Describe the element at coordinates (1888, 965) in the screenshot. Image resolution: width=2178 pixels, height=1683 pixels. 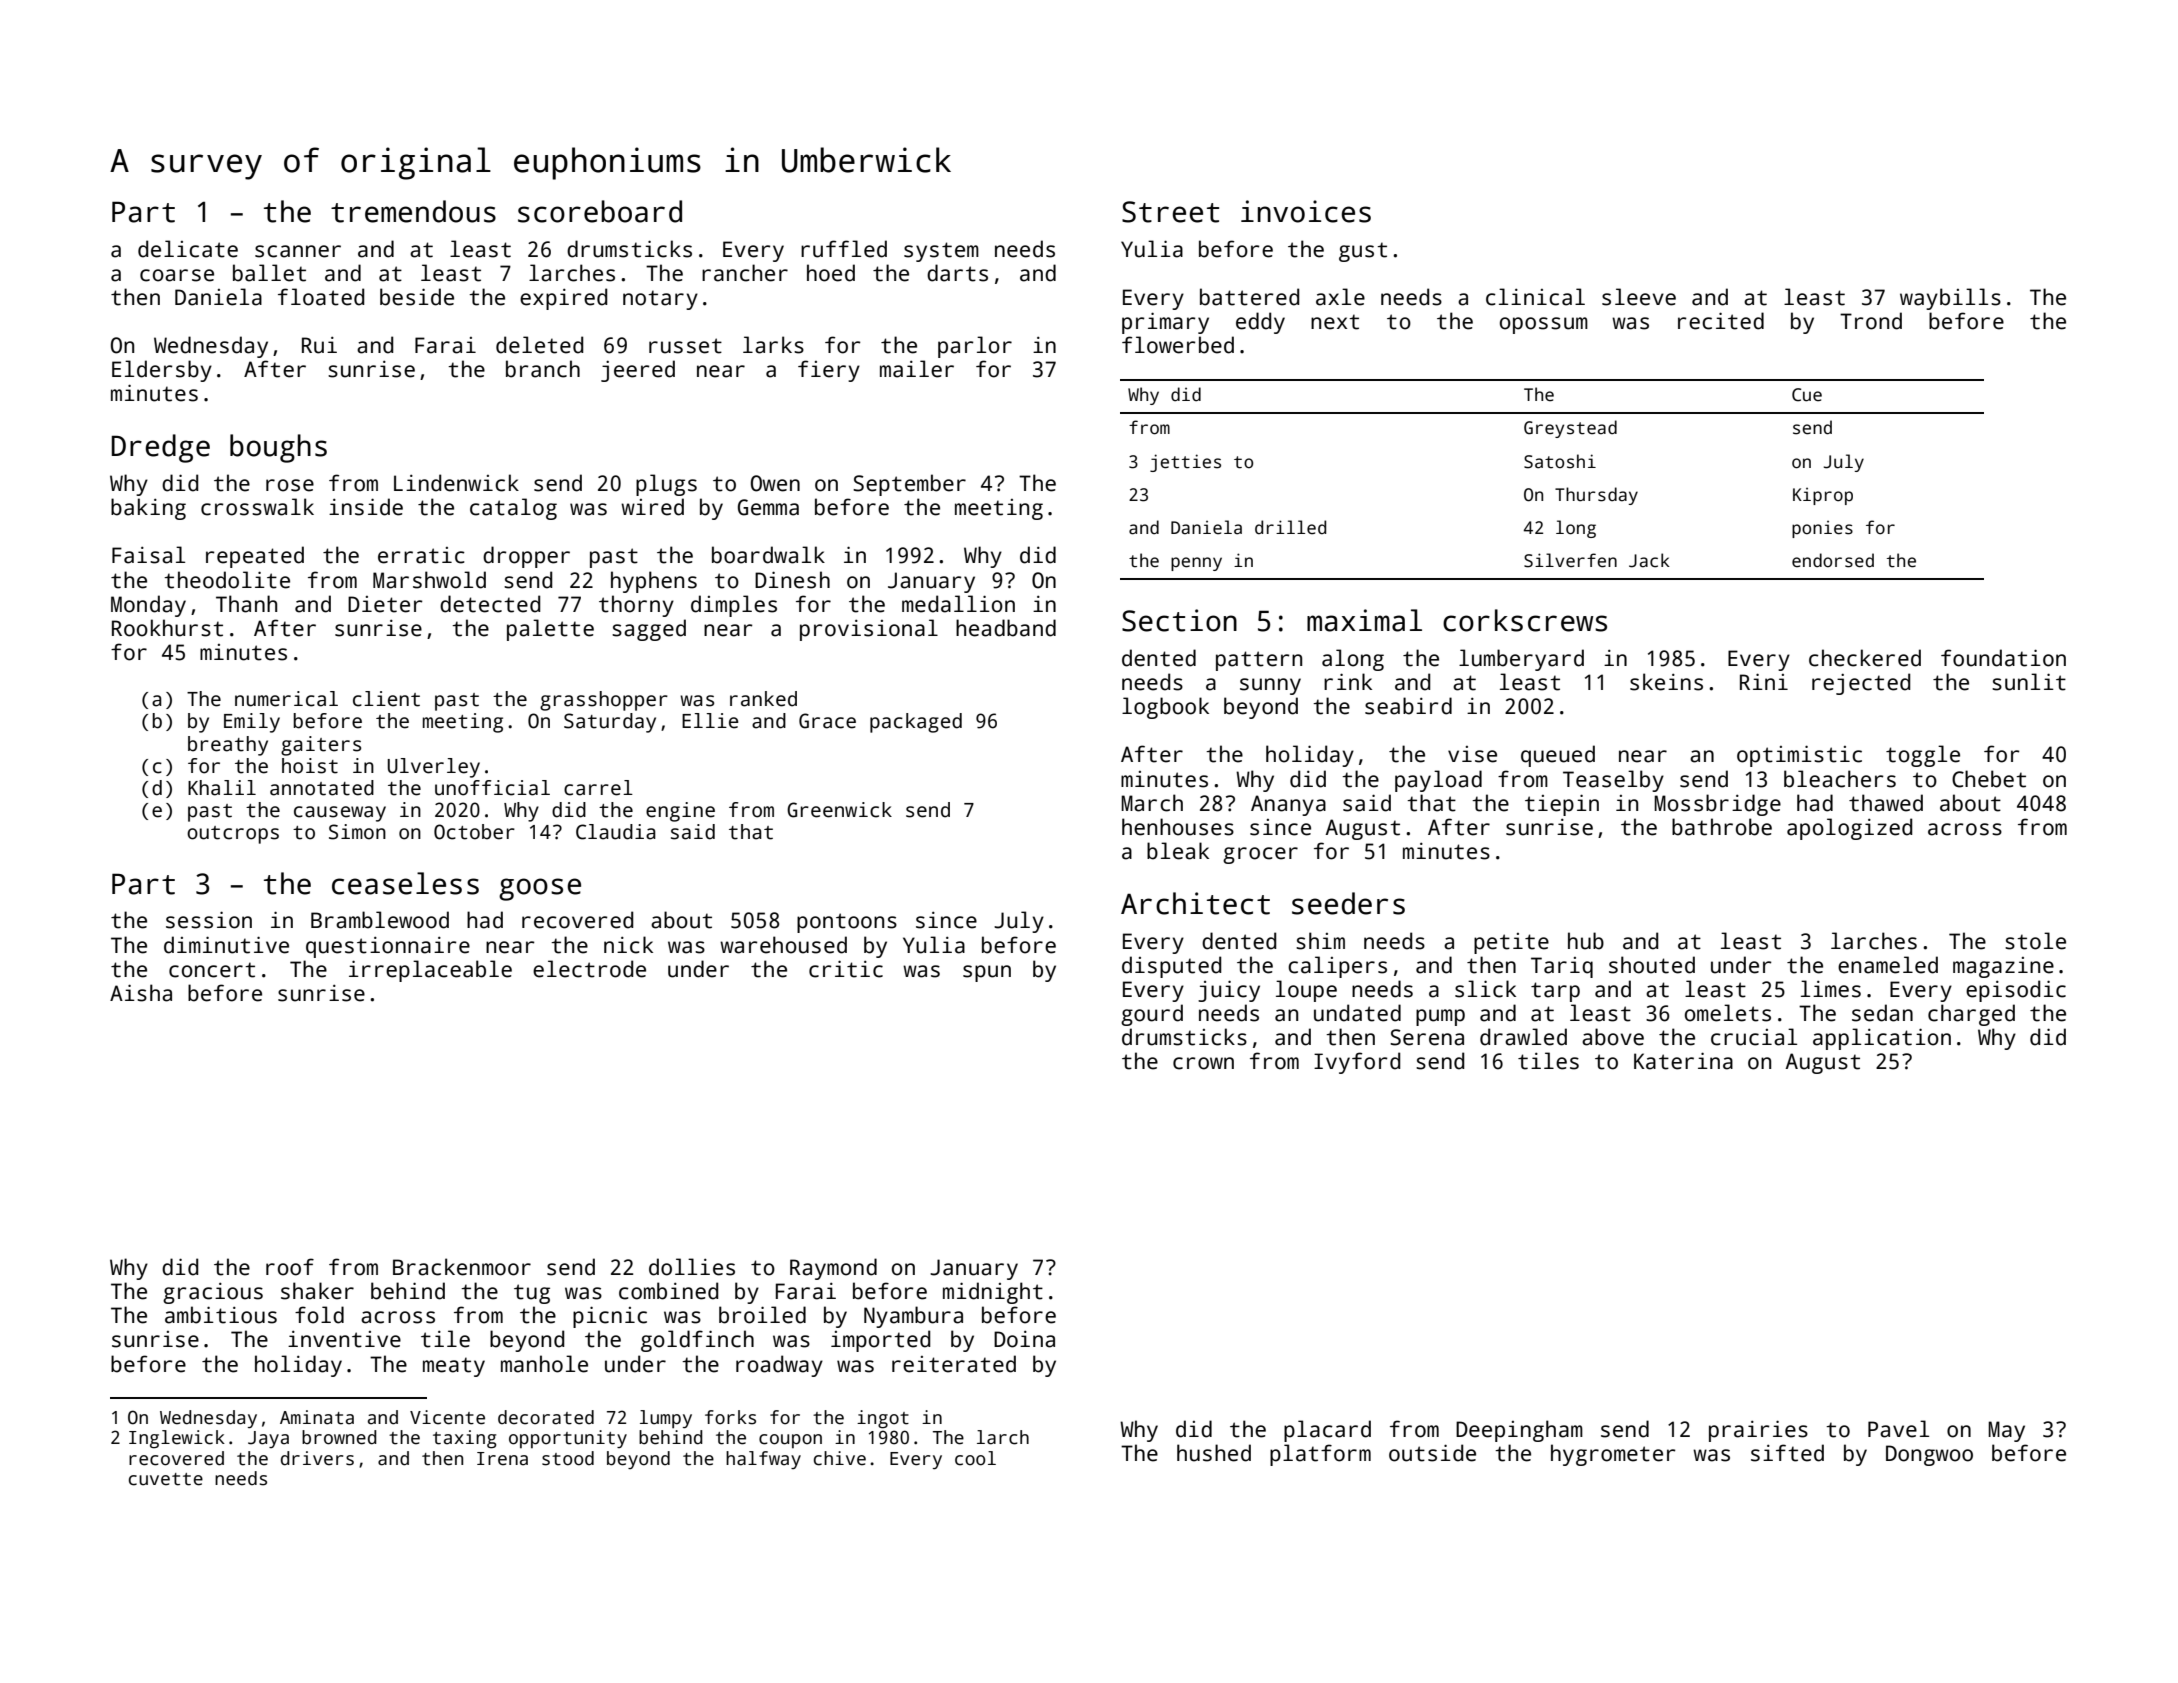
I see `enameled` at that location.
